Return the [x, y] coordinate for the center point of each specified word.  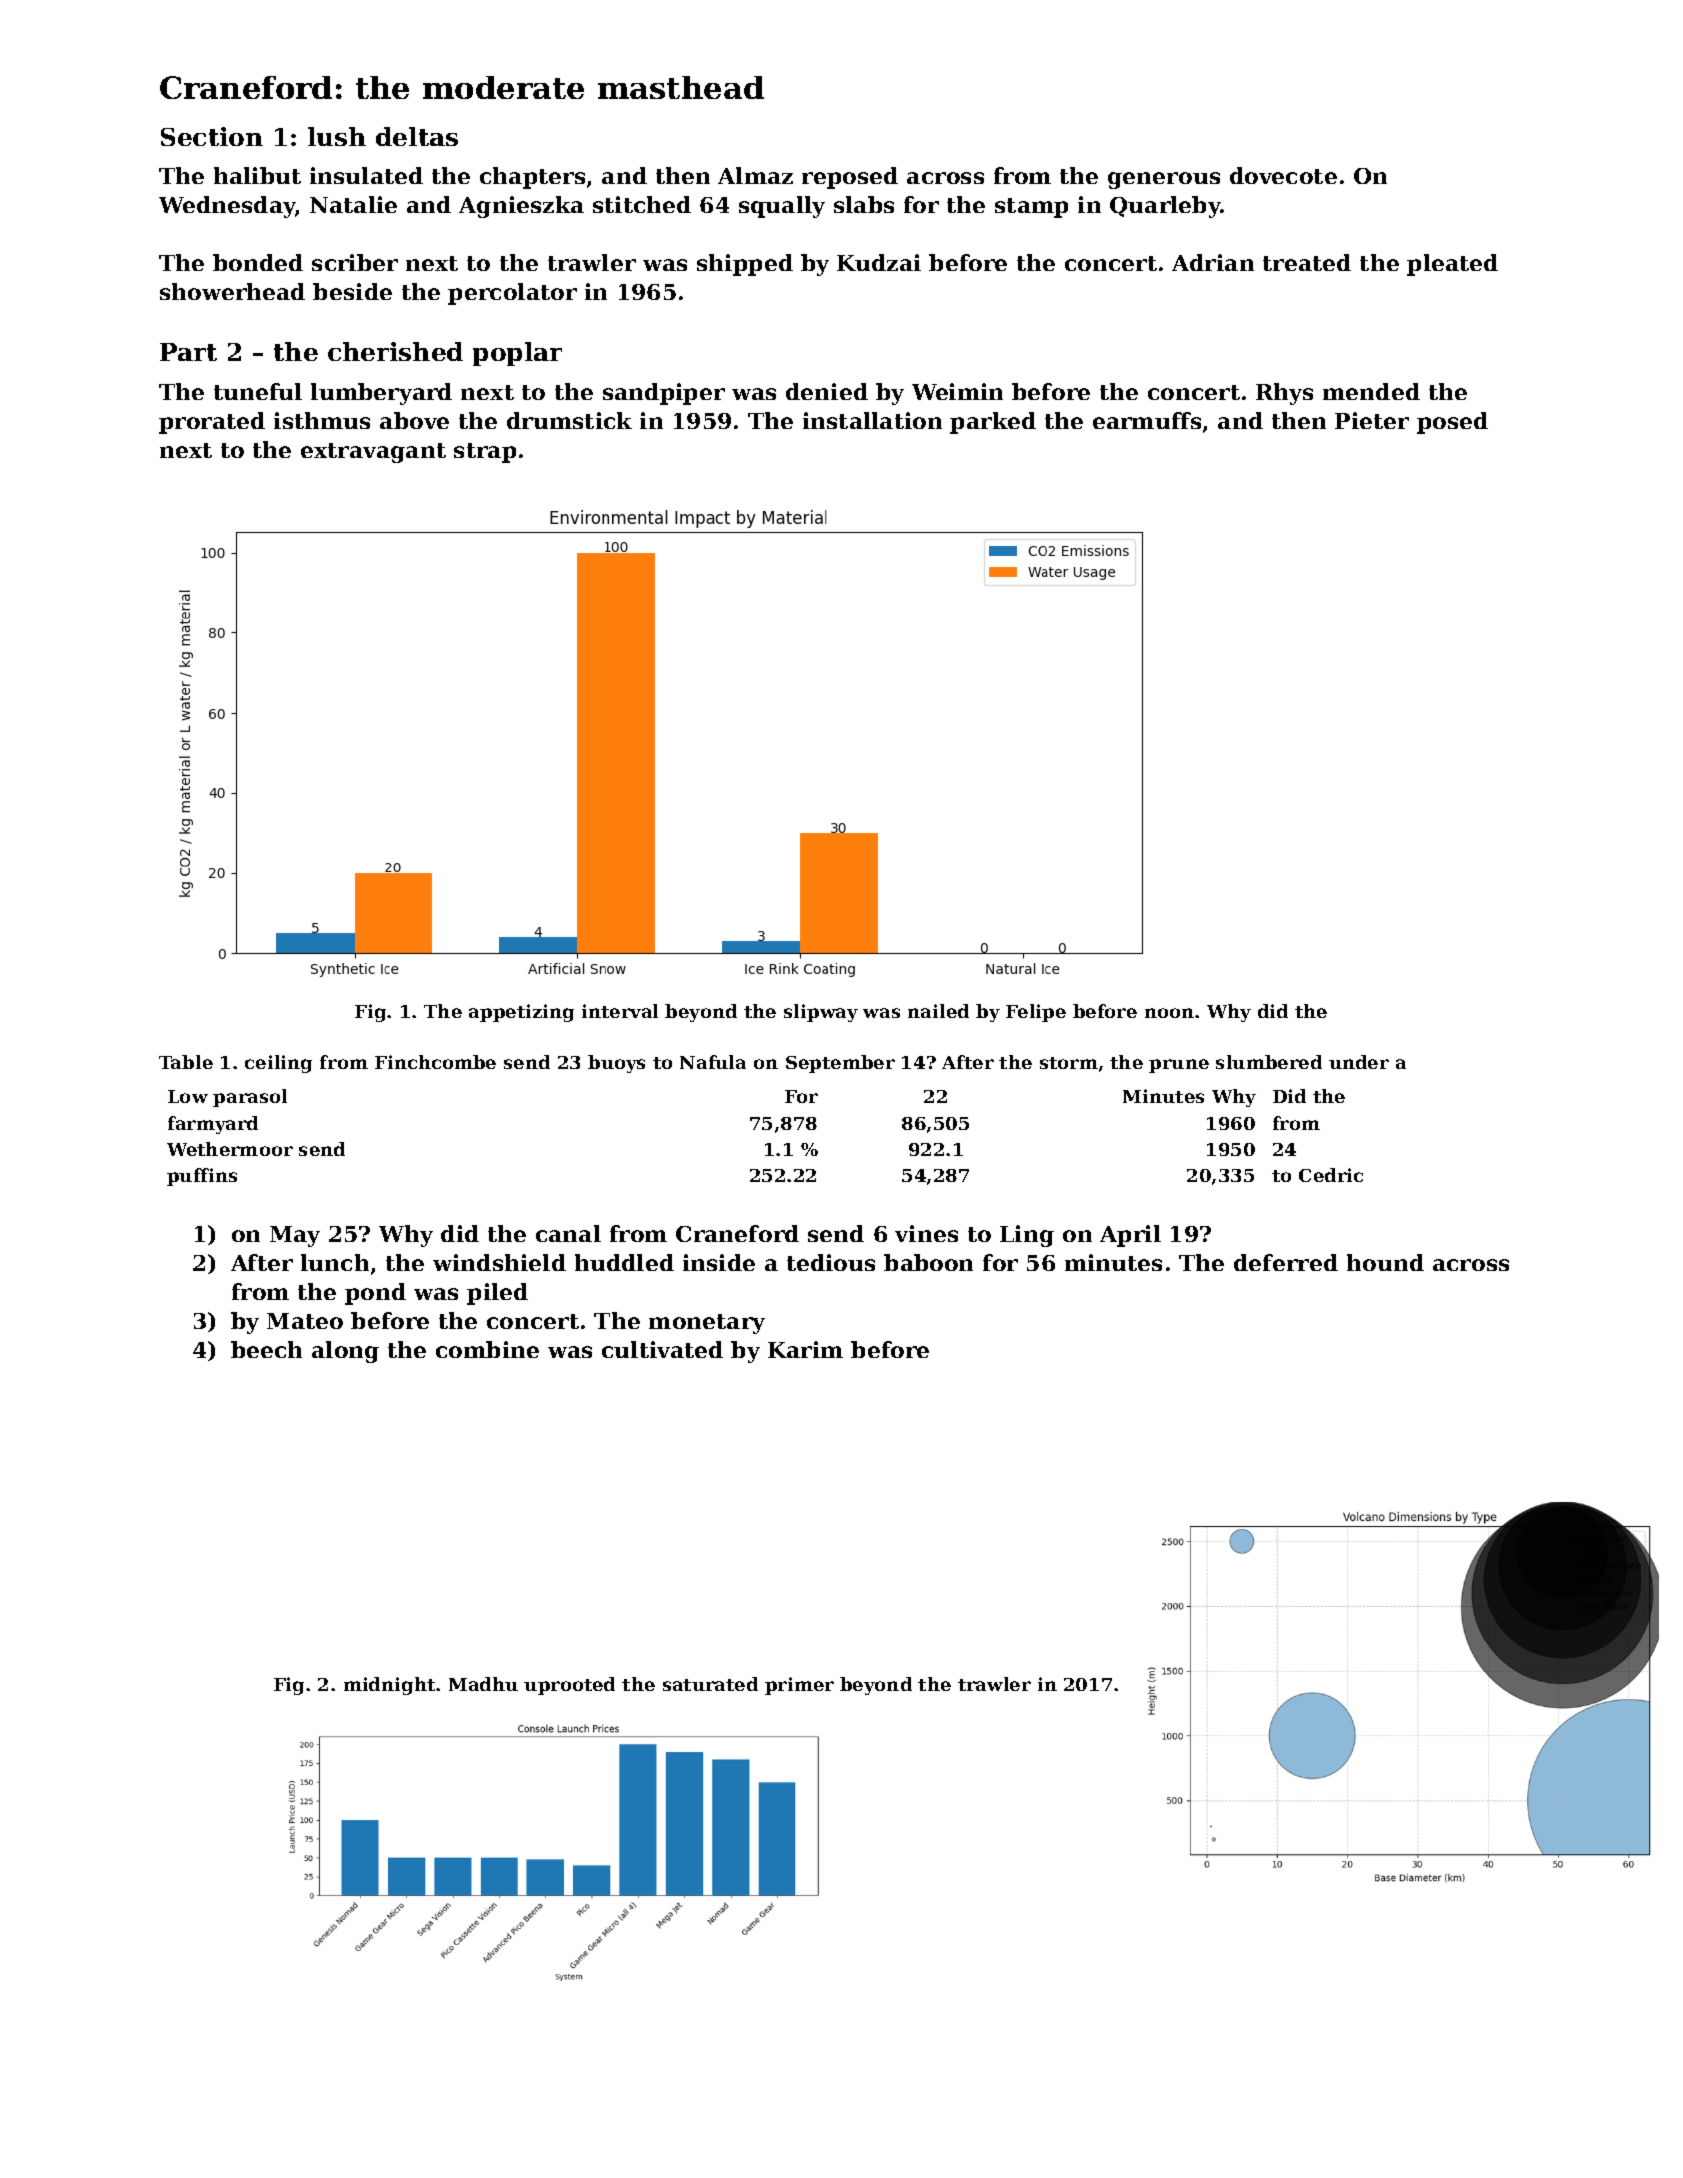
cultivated [662, 1349]
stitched [642, 204]
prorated [212, 423]
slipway [821, 1013]
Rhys [1284, 394]
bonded [258, 262]
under [1359, 1062]
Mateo [305, 1321]
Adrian [1213, 262]
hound [1385, 1262]
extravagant [373, 453]
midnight [389, 1686]
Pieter [1372, 420]
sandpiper [664, 394]
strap [485, 453]
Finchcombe [435, 1062]
